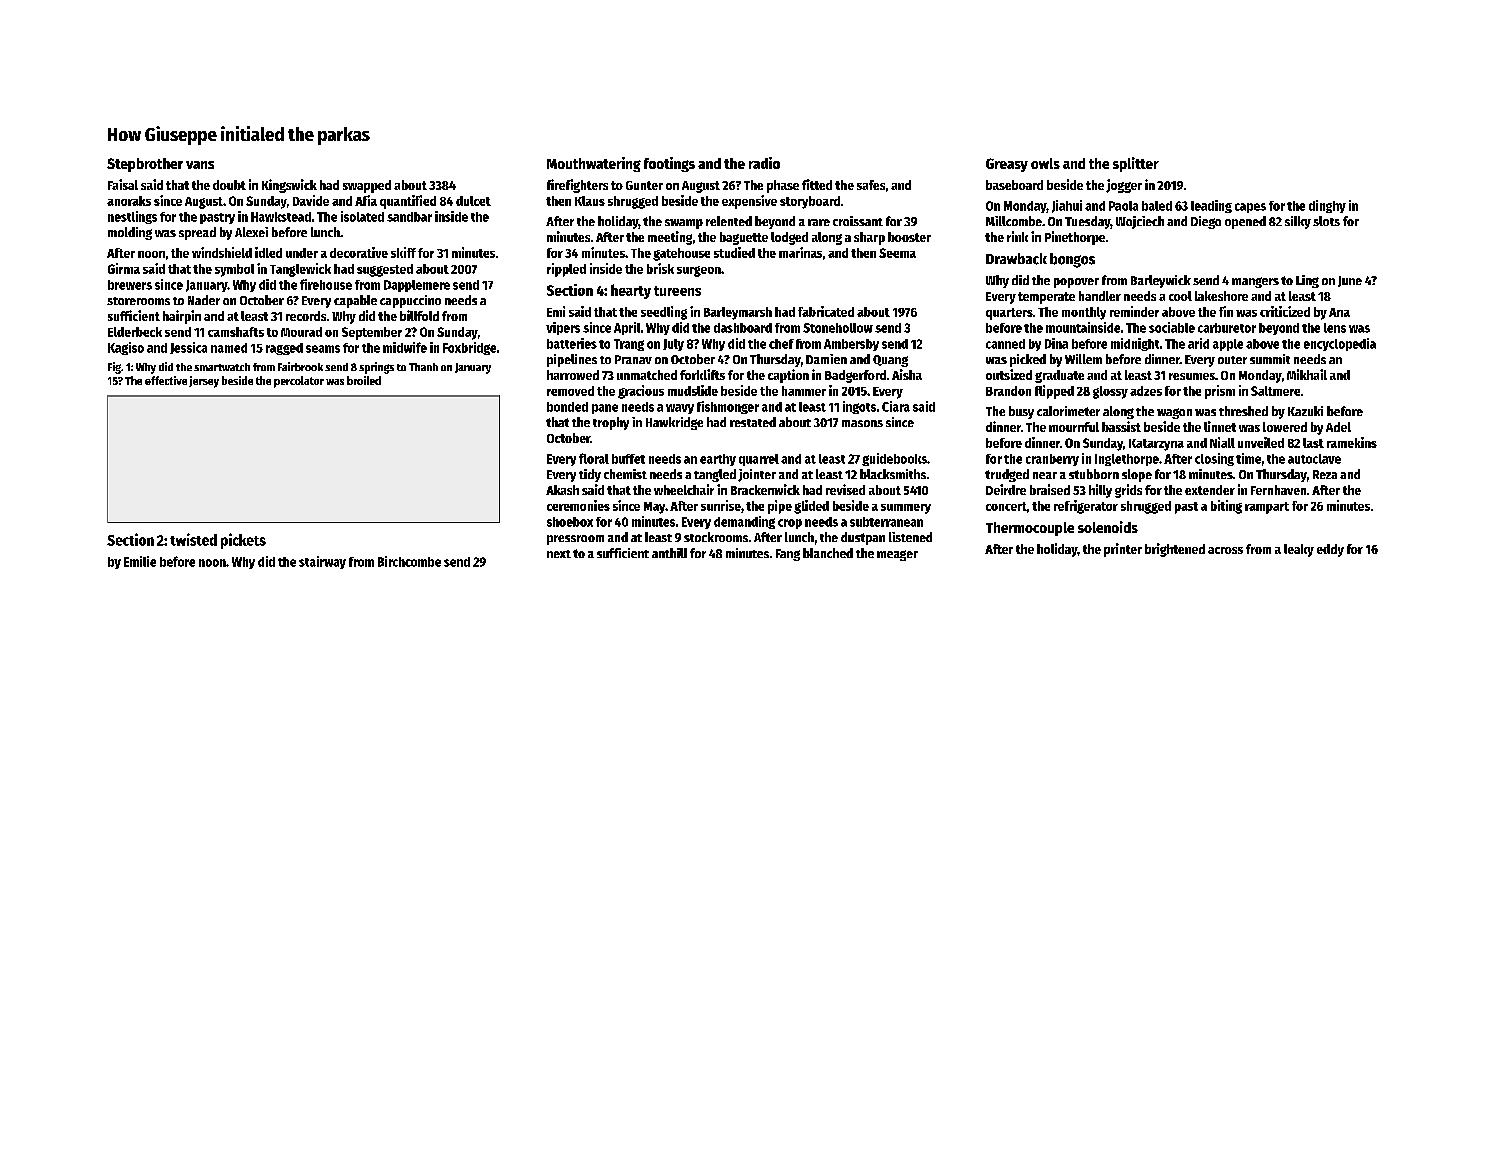 Image resolution: width=1486 pixels, height=1149 pixels. Describe the element at coordinates (140, 561) in the screenshot. I see `Emilie` at that location.
